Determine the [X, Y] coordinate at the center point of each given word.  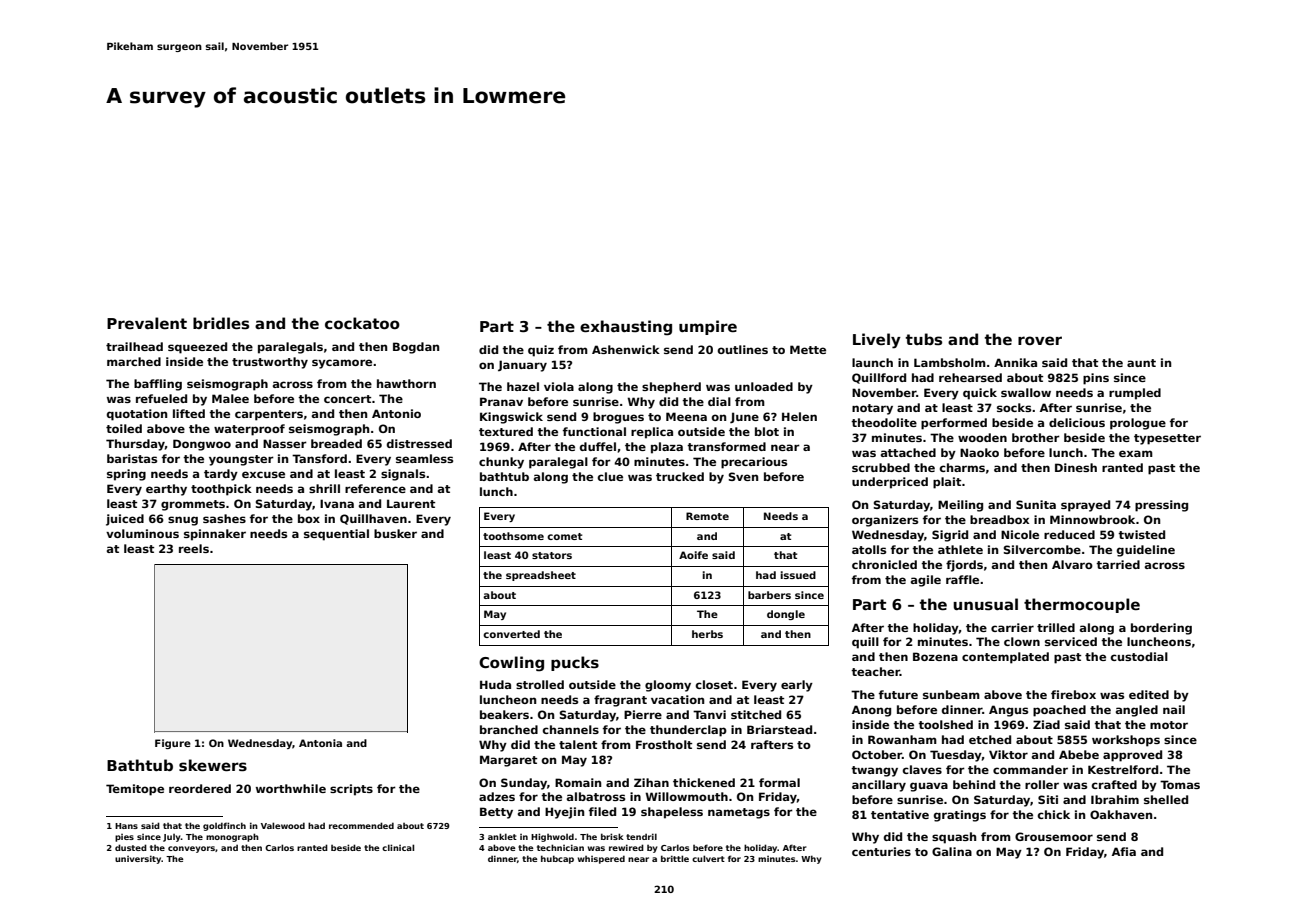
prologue [1138, 424]
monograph [232, 837]
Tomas [1180, 784]
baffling [158, 385]
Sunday [524, 784]
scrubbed [881, 467]
